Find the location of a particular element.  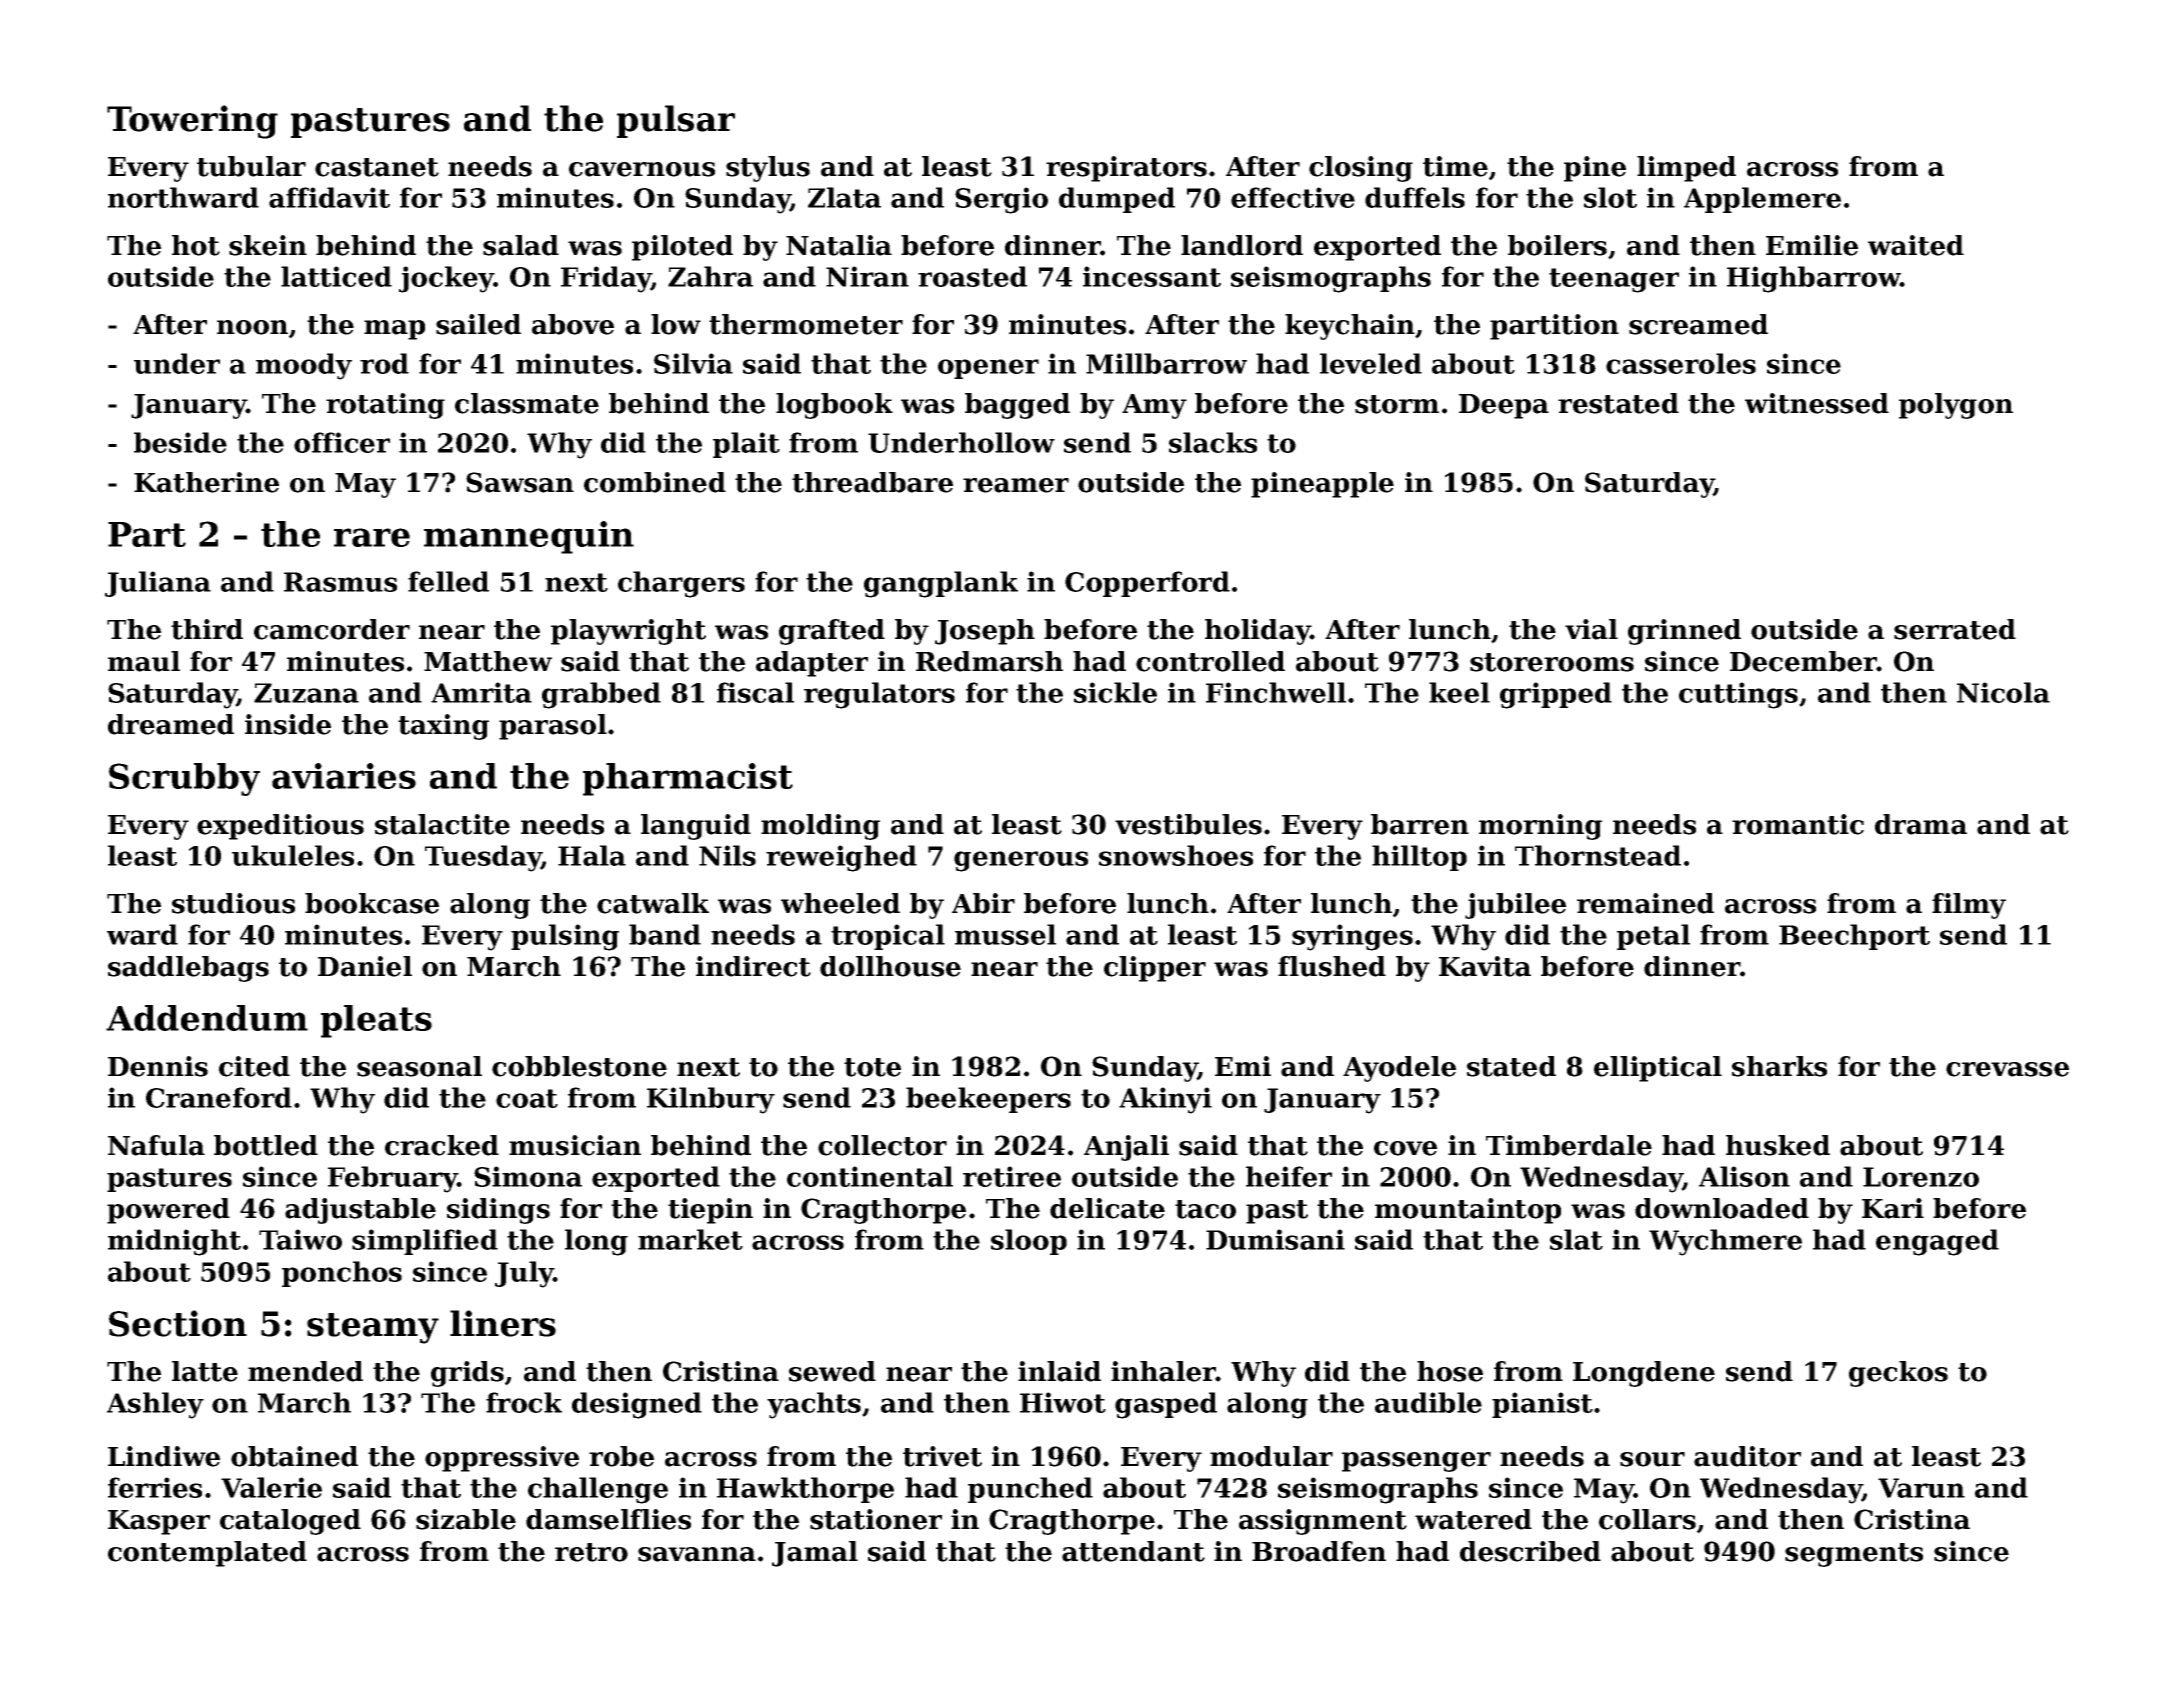

Jamal is located at coordinates (815, 1554).
